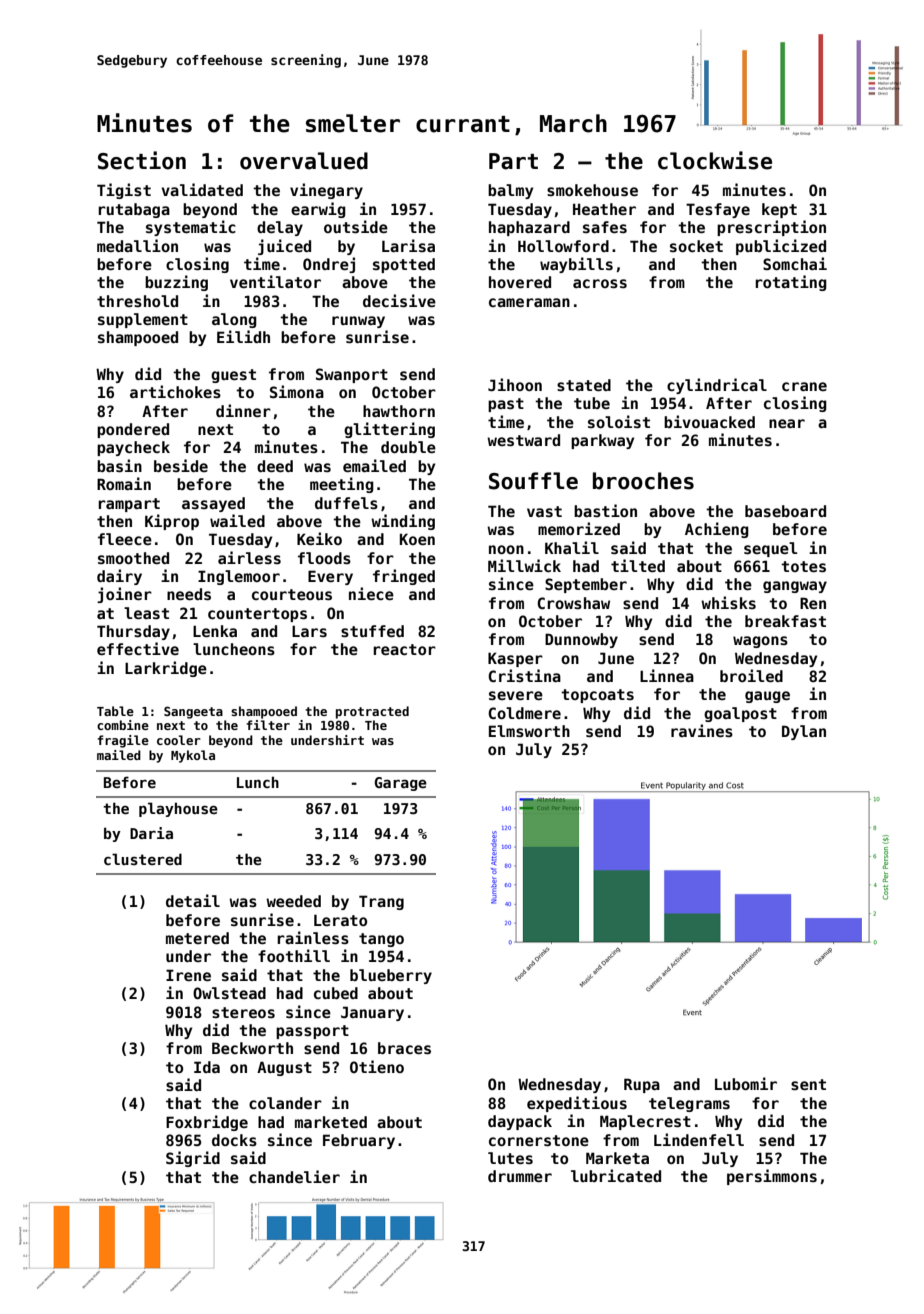 This document has height=1314, width=924. Describe the element at coordinates (193, 1159) in the document. I see `Sigrid` at that location.
